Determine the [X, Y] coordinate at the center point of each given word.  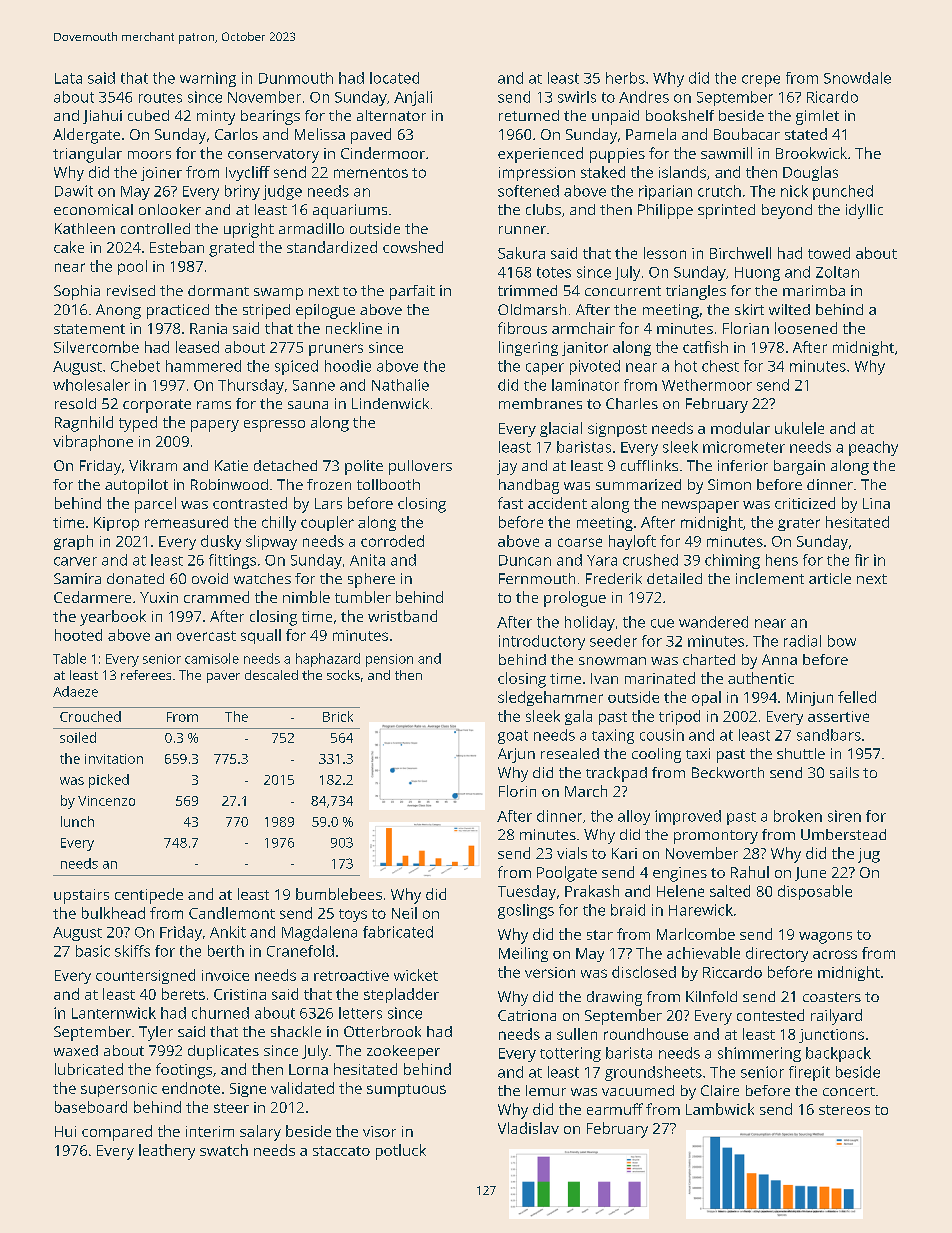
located [394, 78]
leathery [167, 1152]
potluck [401, 1152]
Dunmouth [296, 78]
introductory [542, 642]
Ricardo [832, 97]
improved [688, 817]
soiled [78, 737]
